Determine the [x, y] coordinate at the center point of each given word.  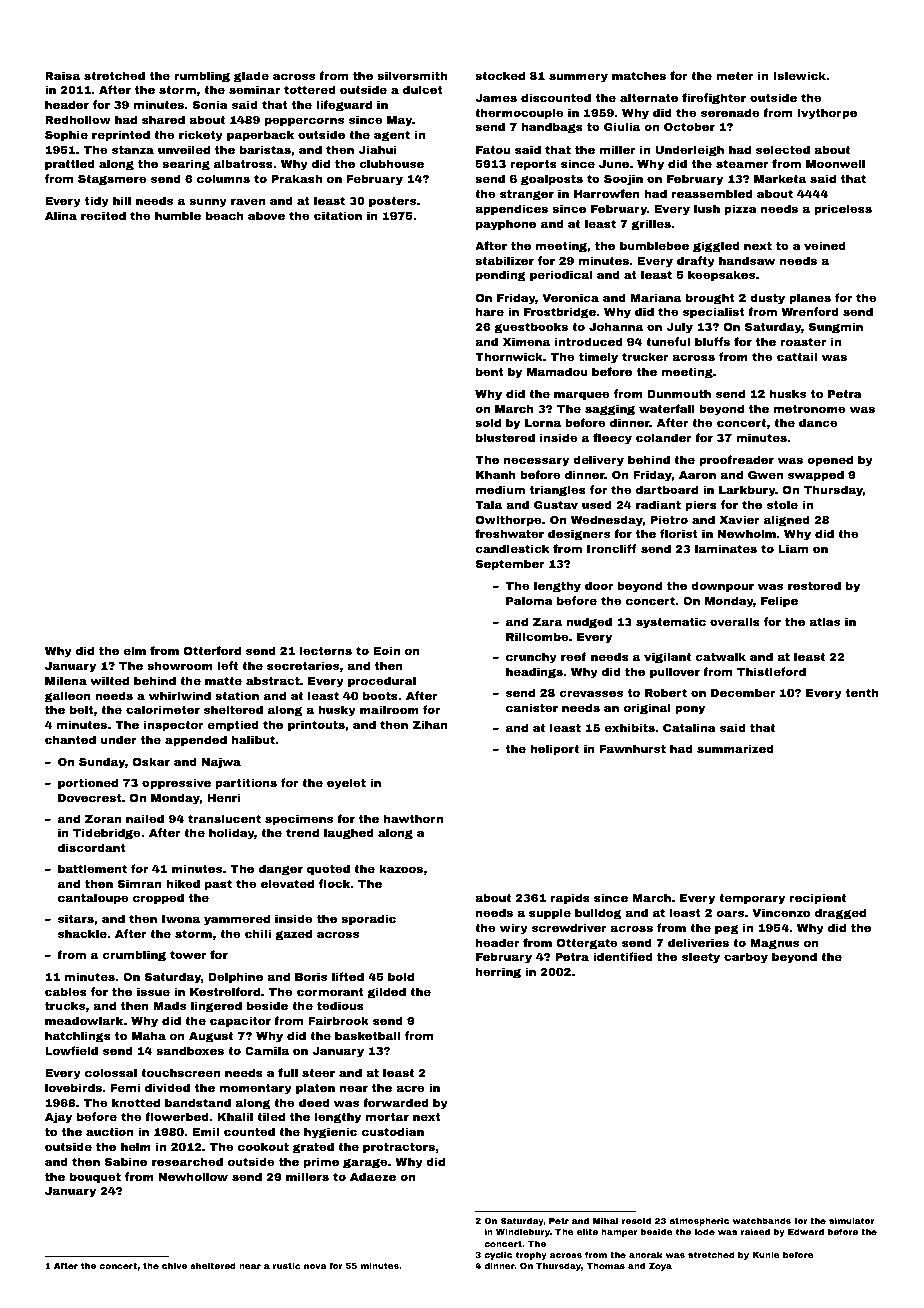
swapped [816, 476]
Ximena [526, 341]
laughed [349, 834]
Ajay [58, 1118]
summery [578, 78]
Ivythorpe [827, 114]
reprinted [121, 136]
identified [623, 956]
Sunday [102, 763]
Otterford [212, 650]
